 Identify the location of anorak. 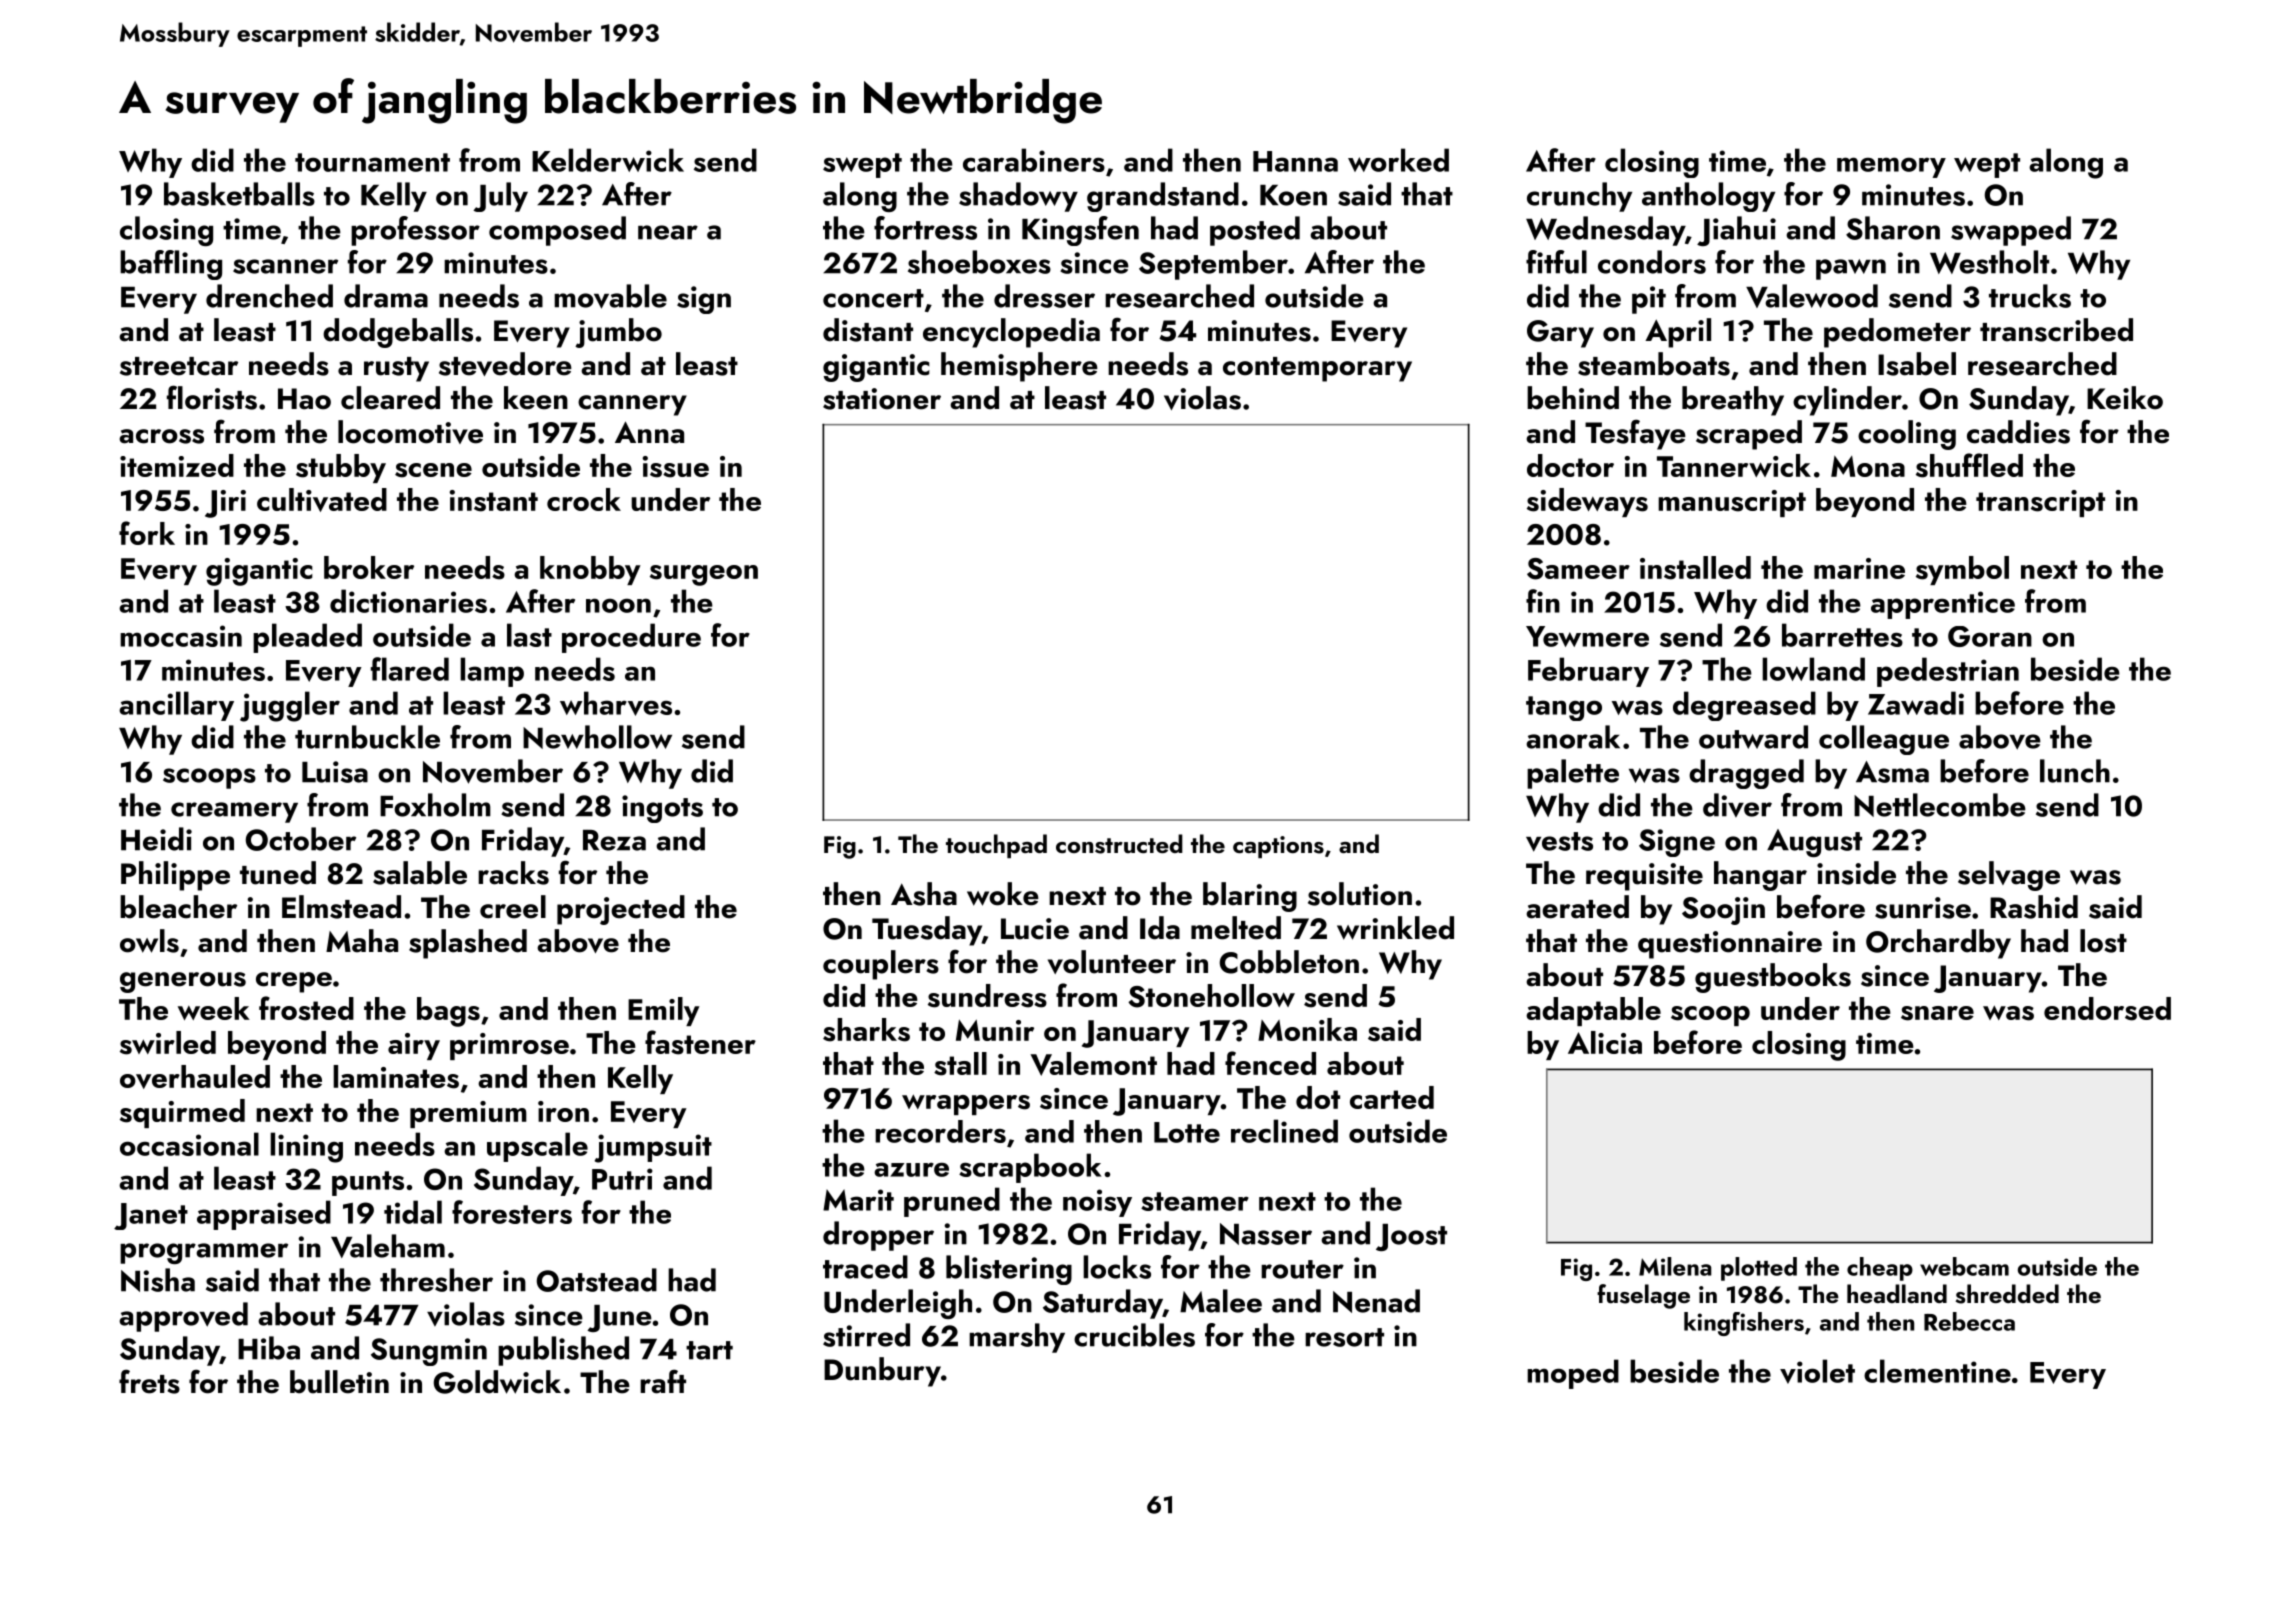
(1573, 737).
